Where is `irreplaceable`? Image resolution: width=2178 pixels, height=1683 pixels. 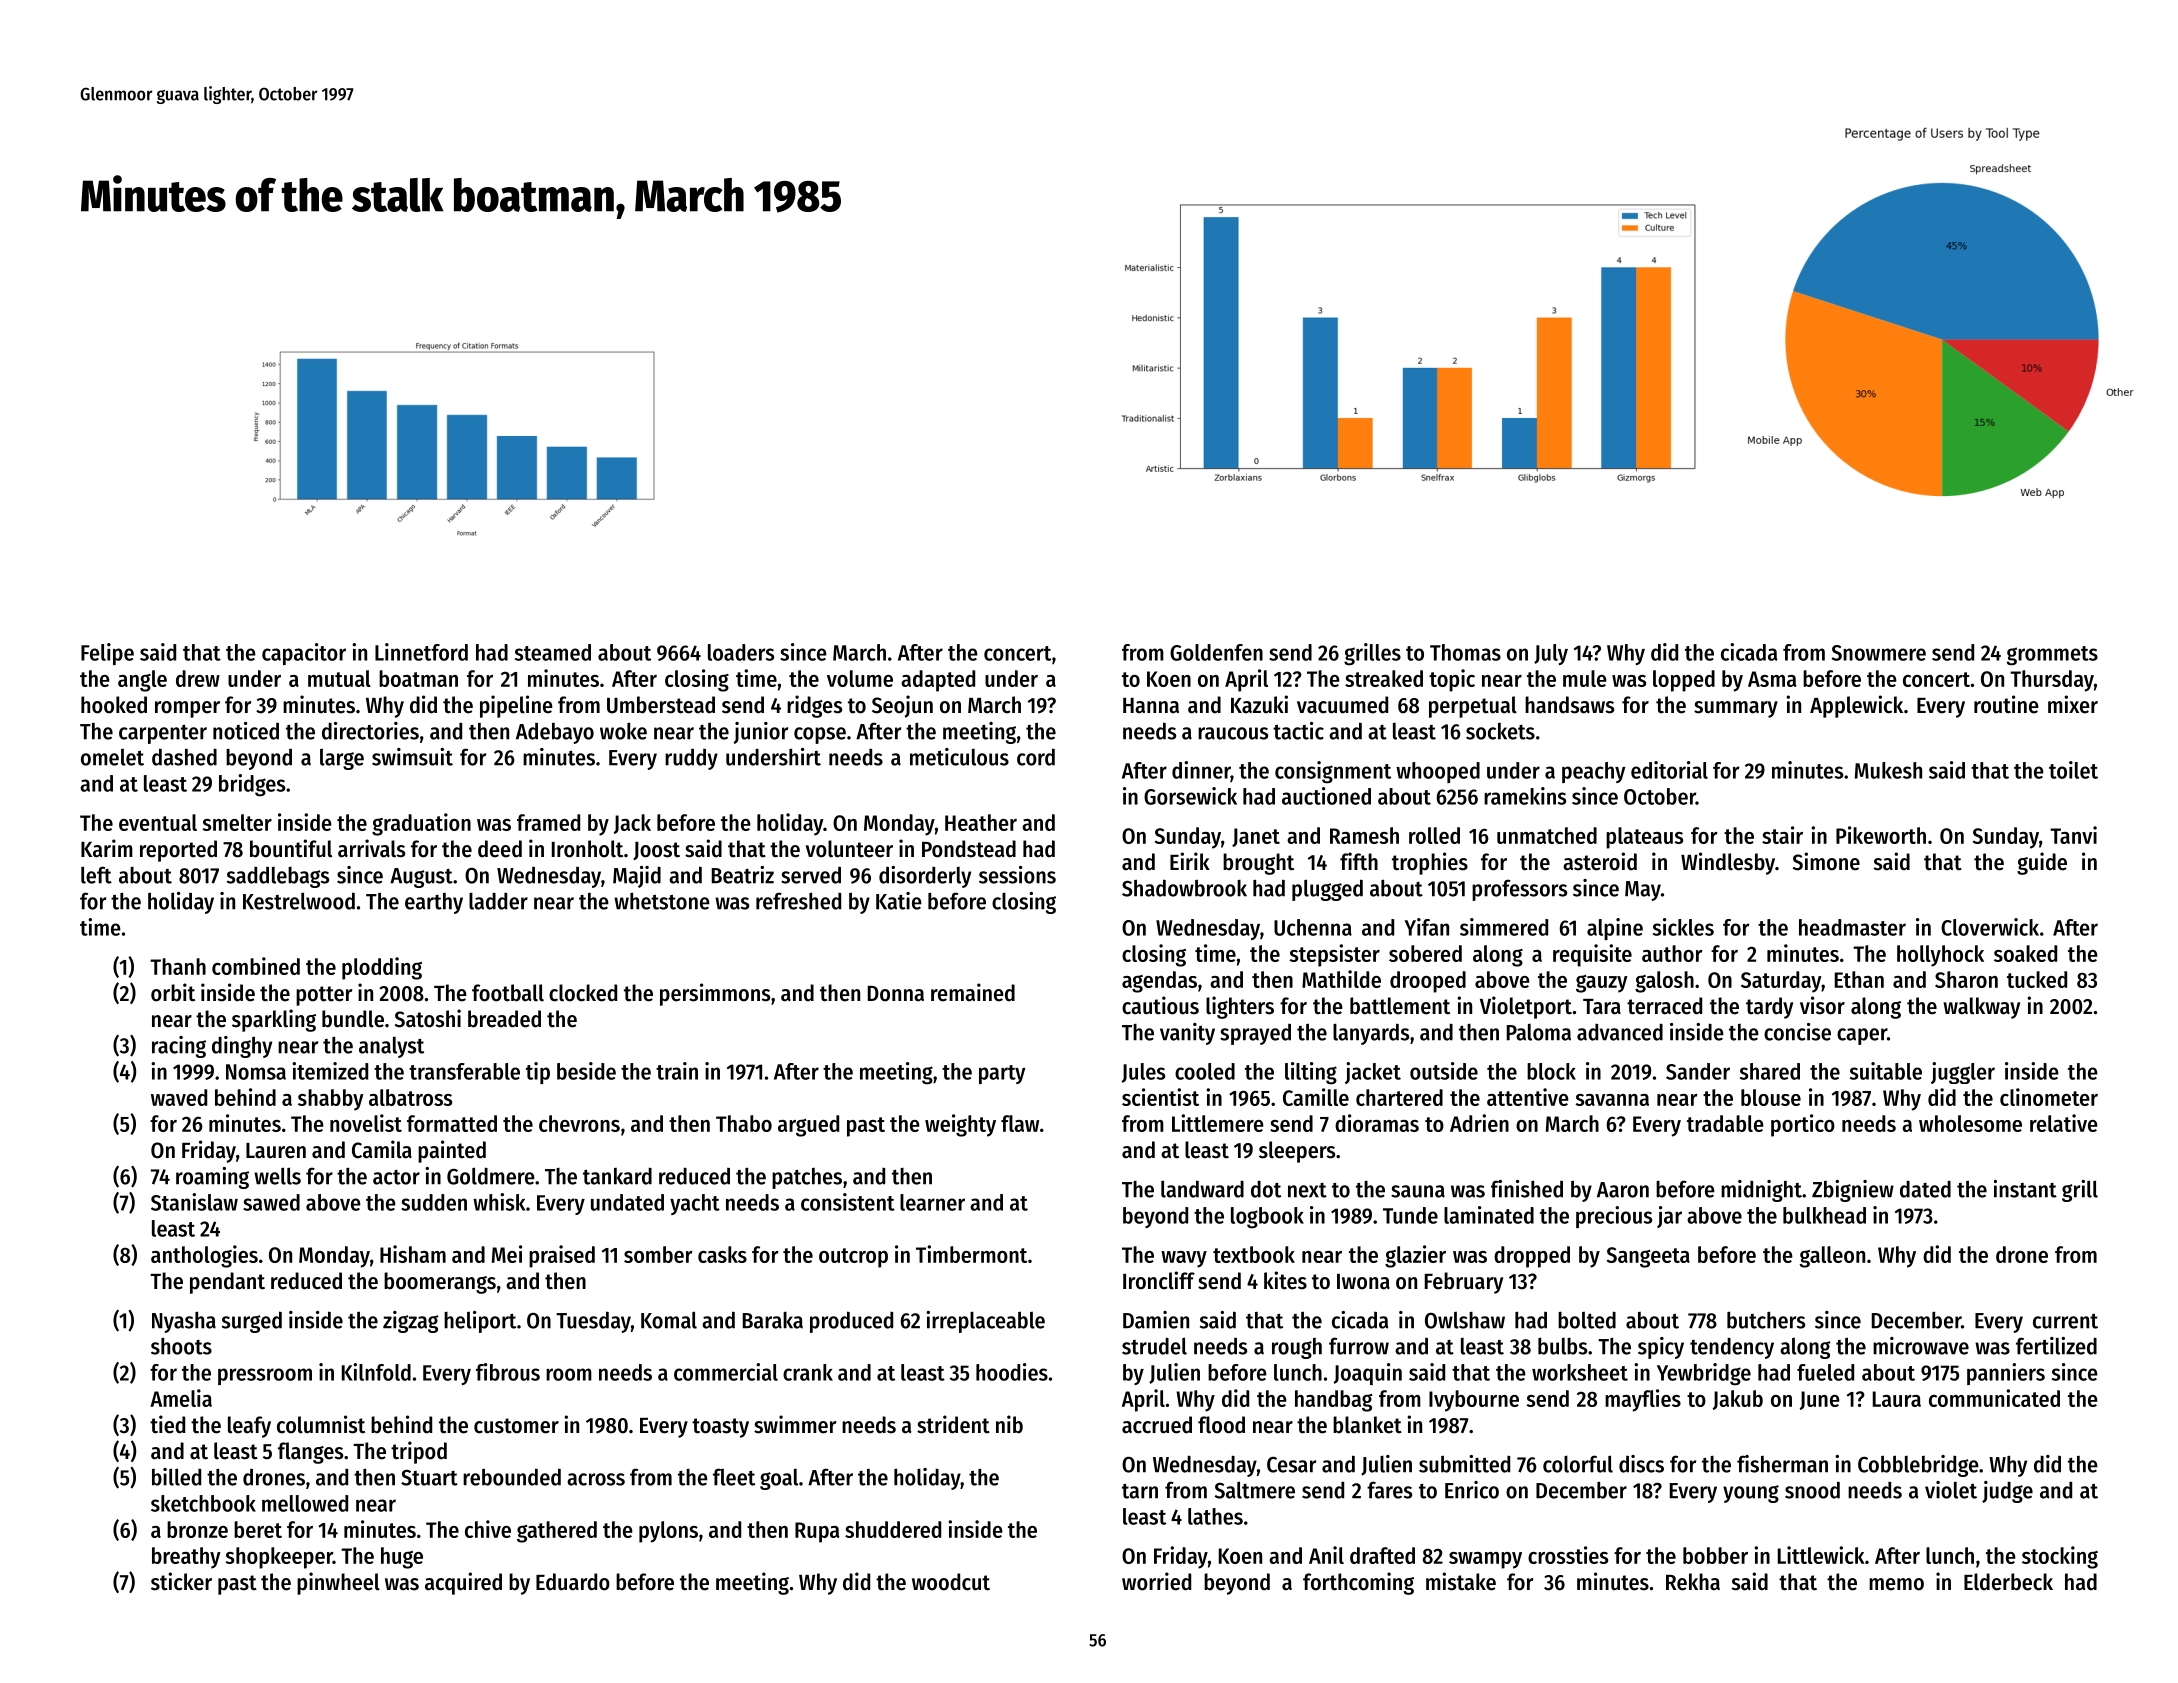 irreplaceable is located at coordinates (985, 1322).
